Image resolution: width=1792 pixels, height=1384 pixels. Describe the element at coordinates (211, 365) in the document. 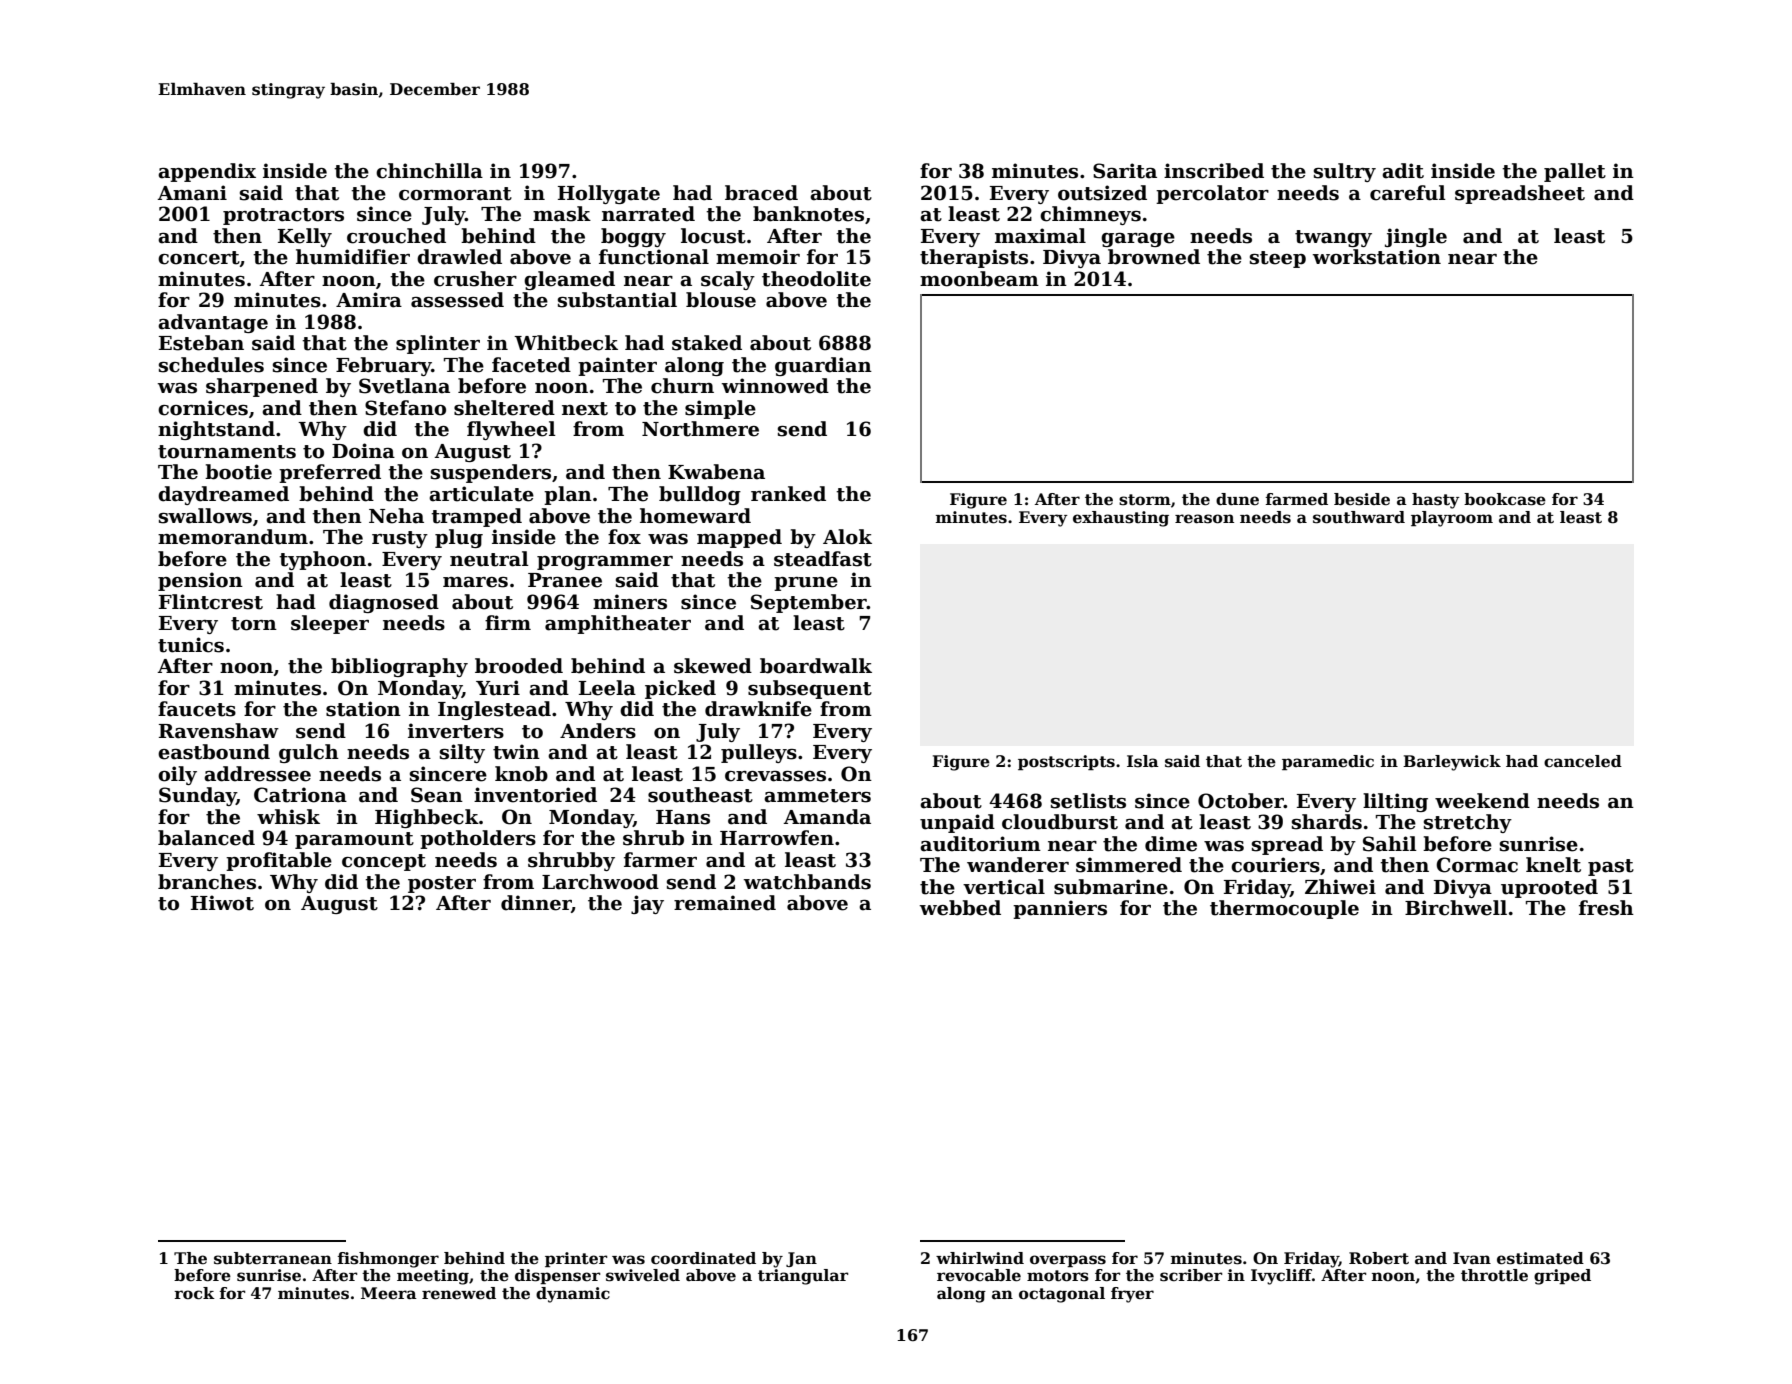

I see `schedules` at that location.
